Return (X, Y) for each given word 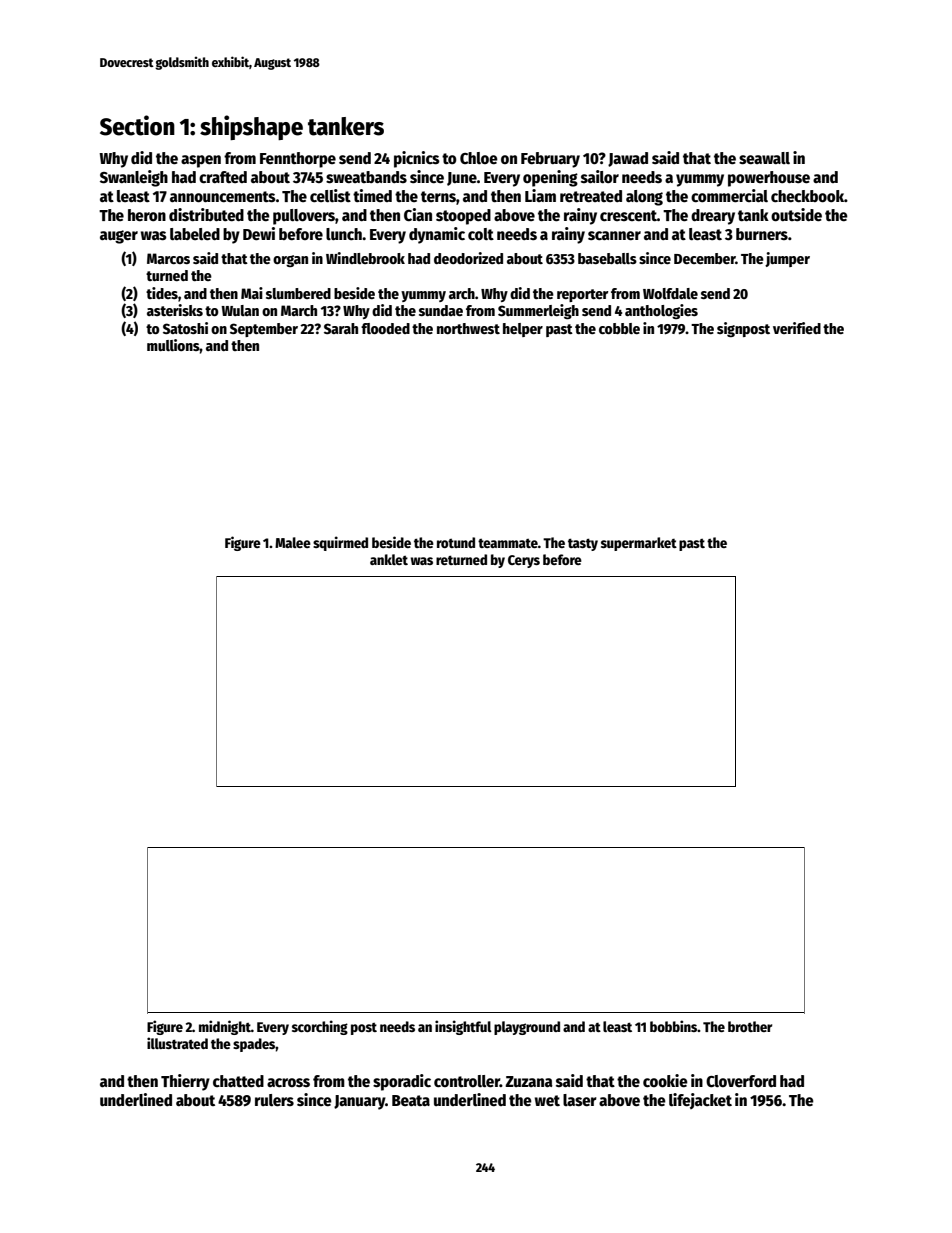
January (359, 1102)
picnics (417, 159)
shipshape (251, 127)
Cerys (524, 561)
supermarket (639, 544)
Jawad (628, 159)
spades (254, 1045)
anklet (389, 559)
